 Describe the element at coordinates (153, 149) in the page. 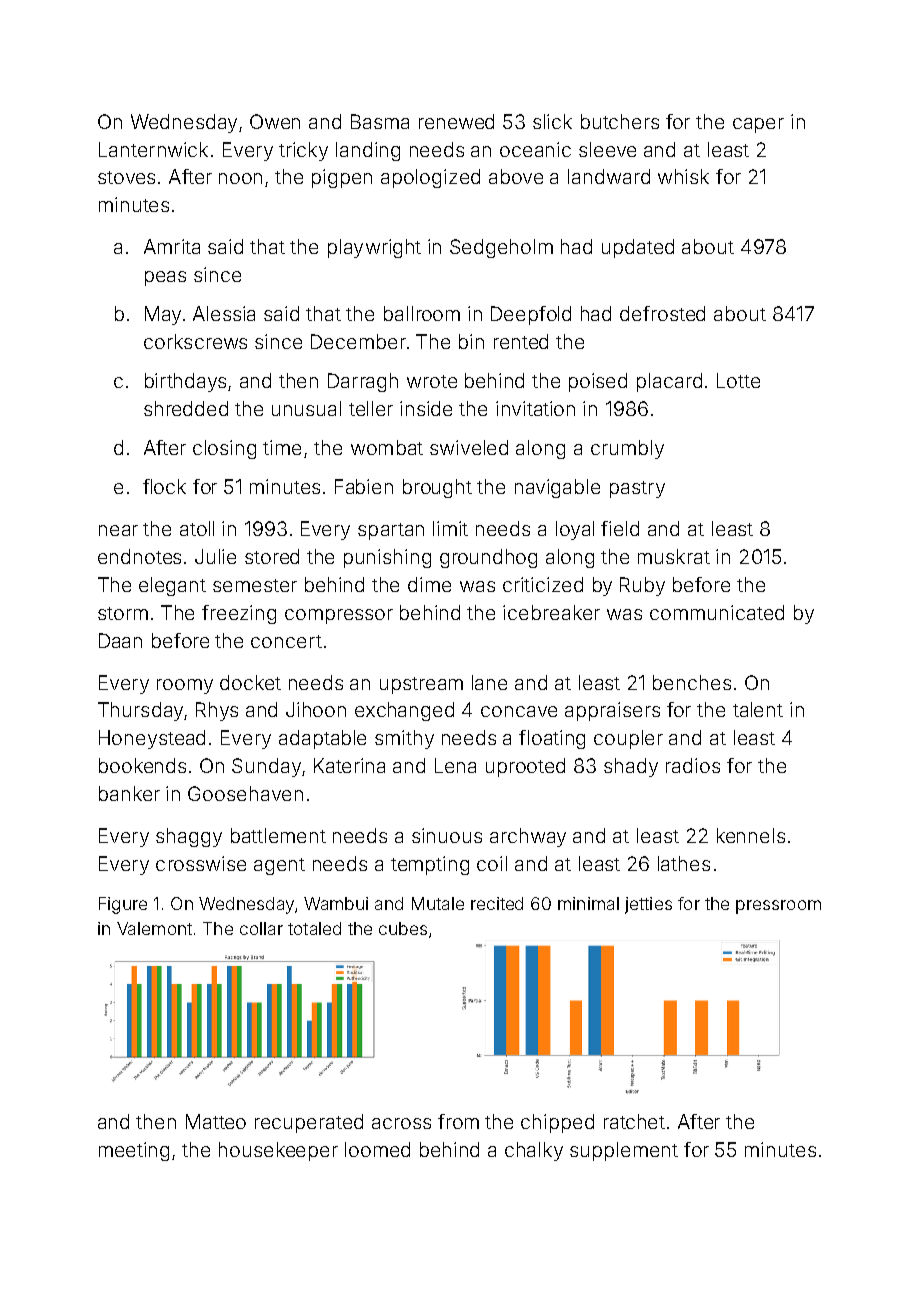

I see `Lanternwick` at that location.
